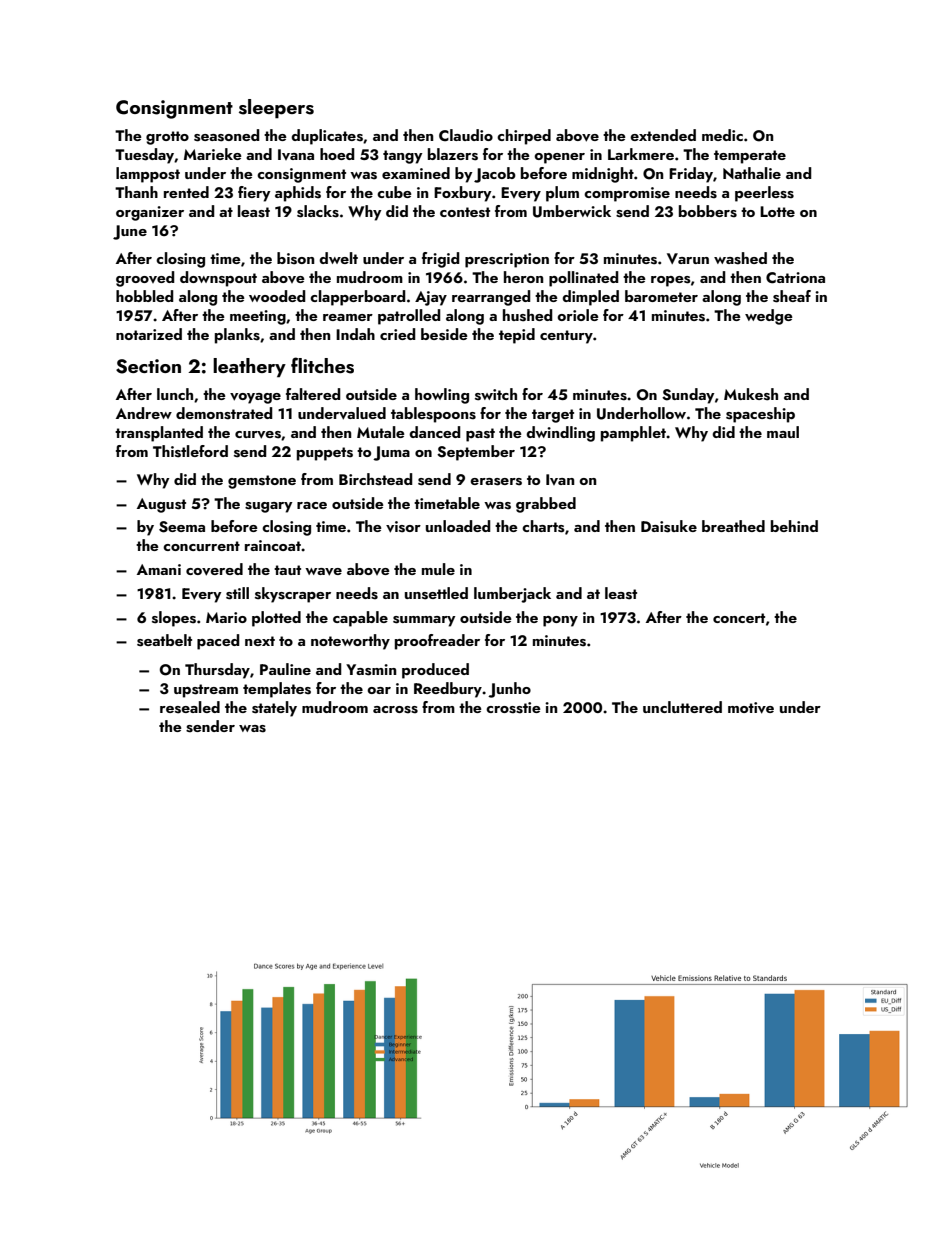 The height and width of the screenshot is (1233, 952). Describe the element at coordinates (167, 138) in the screenshot. I see `grotto` at that location.
